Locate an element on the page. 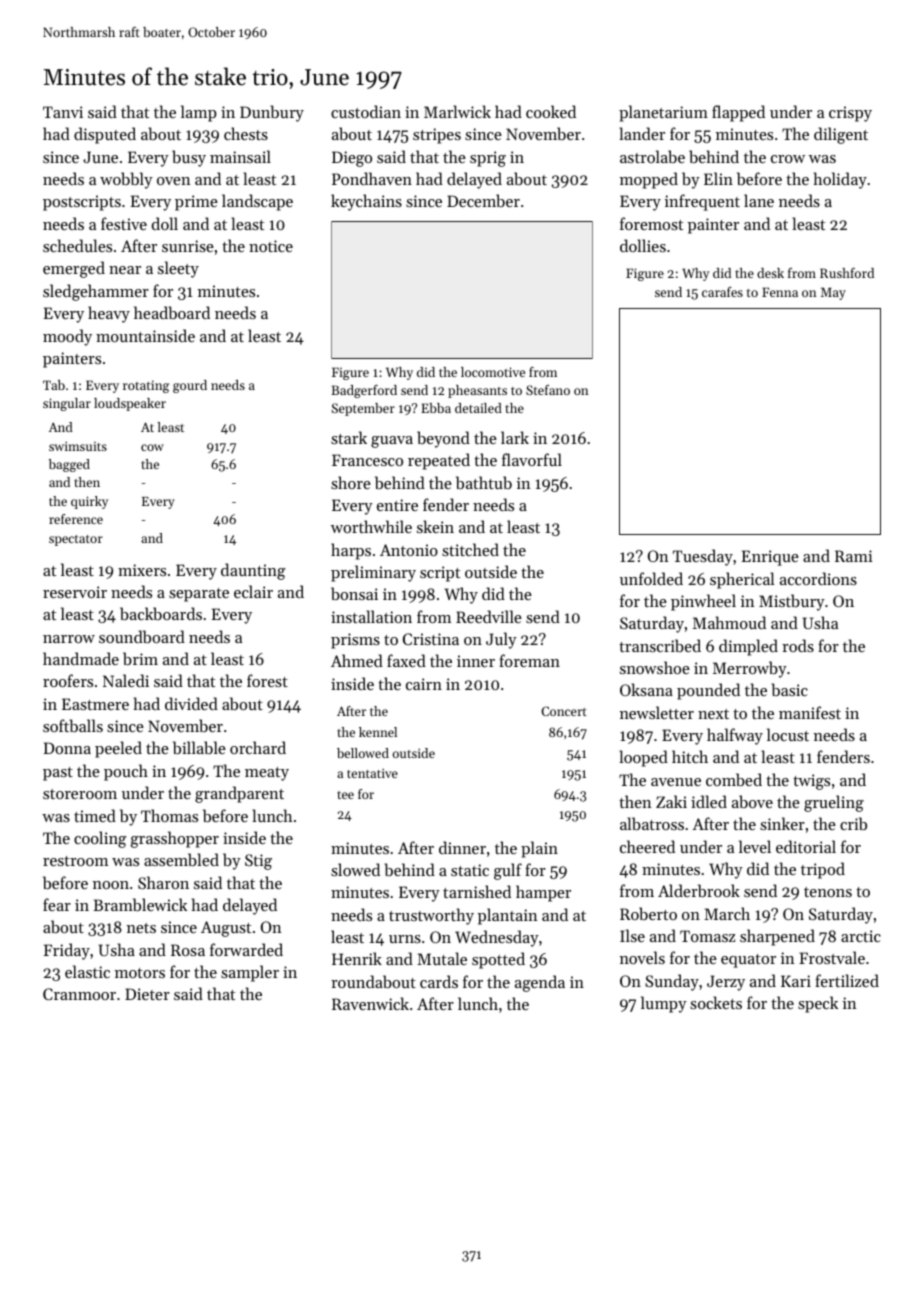  lamp is located at coordinates (199, 113).
